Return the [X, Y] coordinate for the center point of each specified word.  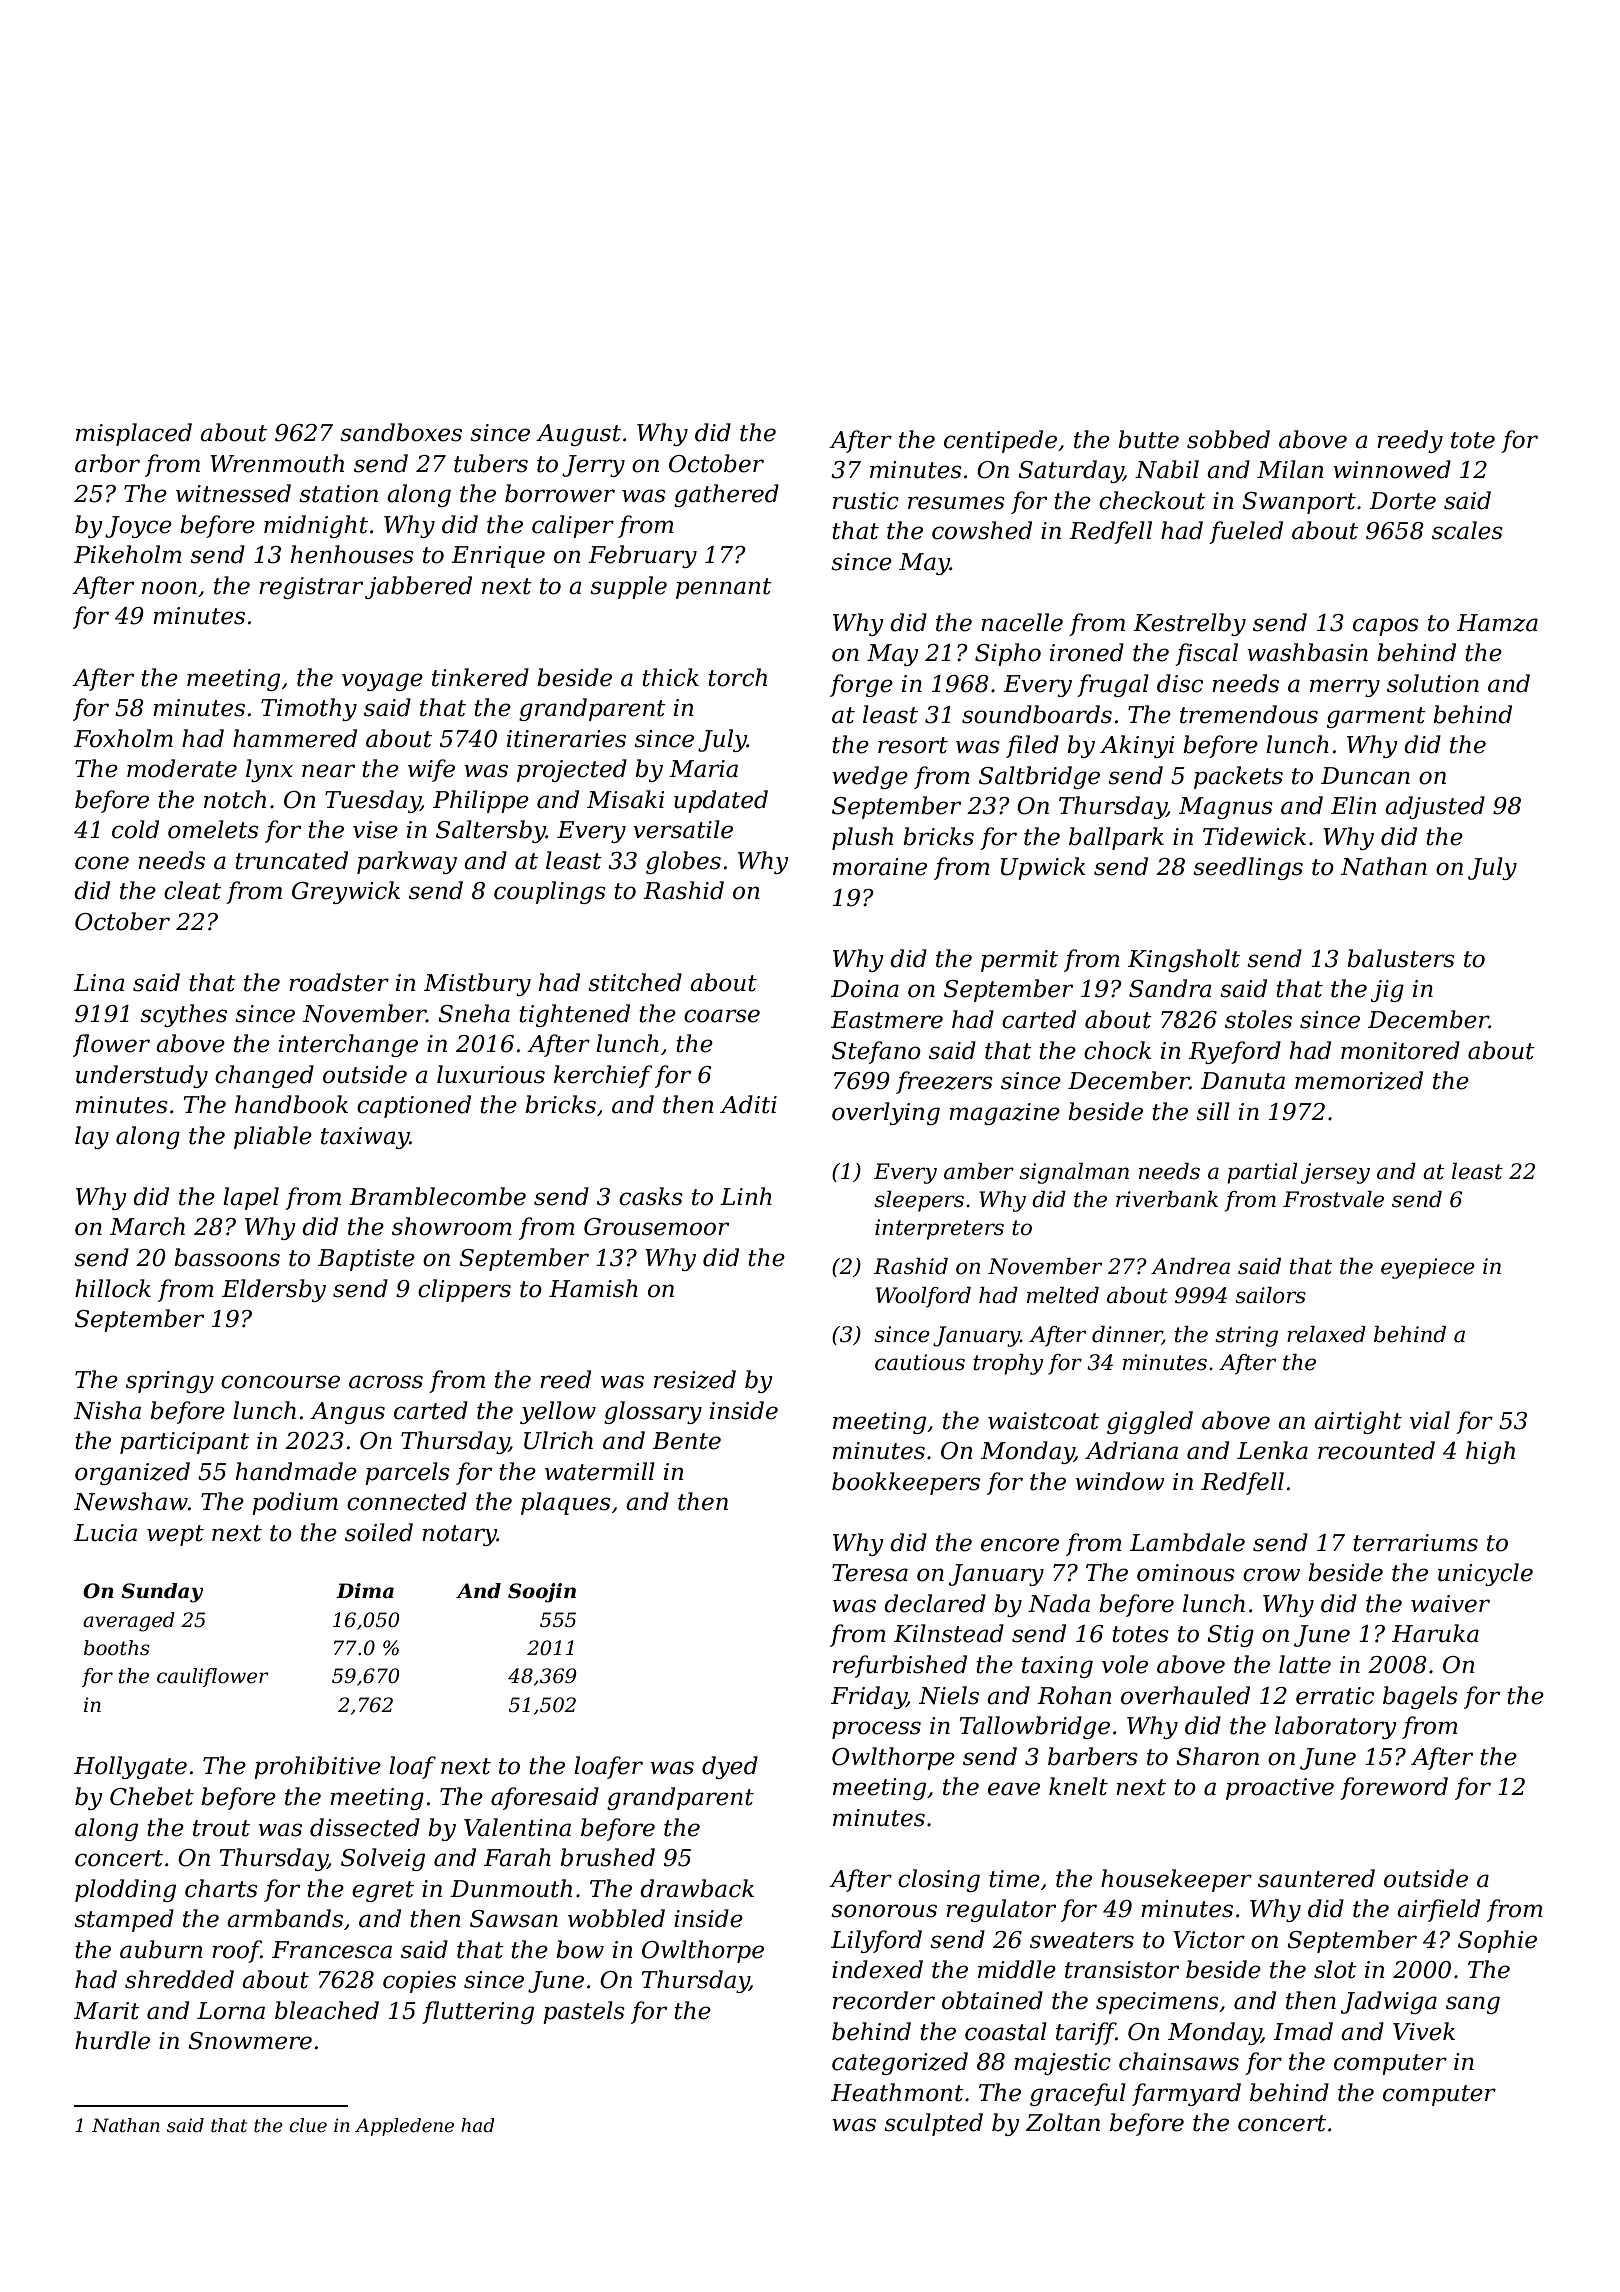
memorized [1359, 1080]
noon [169, 588]
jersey [1335, 1173]
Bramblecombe [437, 1196]
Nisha [107, 1410]
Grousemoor [656, 1227]
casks [651, 1196]
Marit [107, 2011]
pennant [724, 588]
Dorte [1402, 501]
